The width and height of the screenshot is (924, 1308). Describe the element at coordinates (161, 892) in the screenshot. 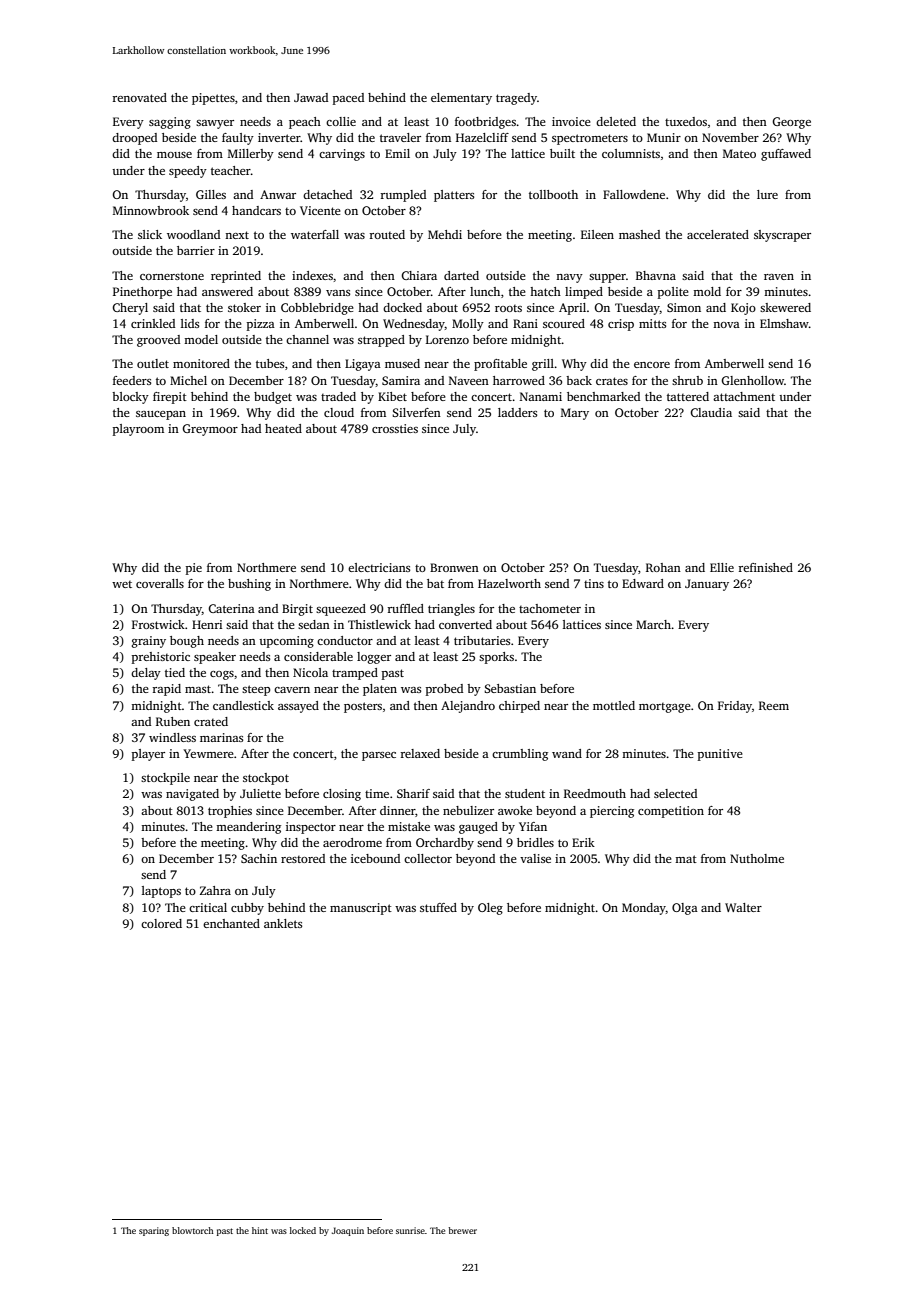

I see `laptops` at that location.
